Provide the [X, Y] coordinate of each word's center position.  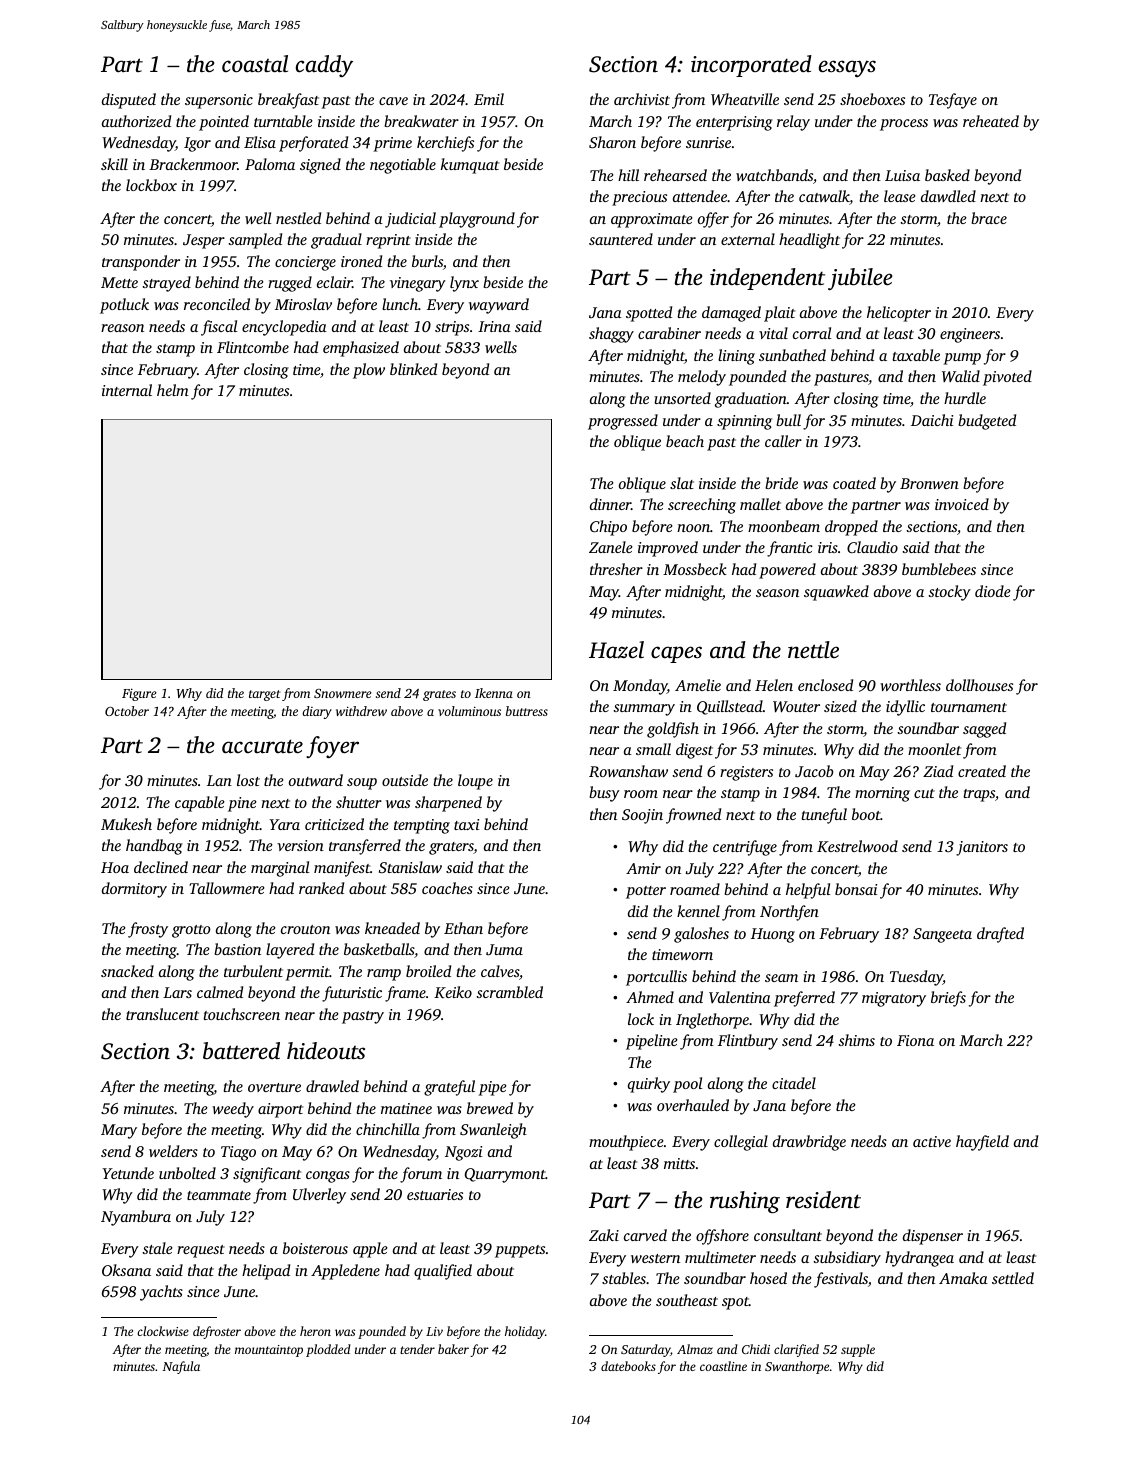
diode [993, 591]
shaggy [611, 335]
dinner [610, 504]
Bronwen [929, 483]
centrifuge [745, 848]
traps [979, 795]
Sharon [612, 142]
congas [328, 1177]
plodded [328, 1350]
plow [369, 371]
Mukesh [126, 824]
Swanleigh [493, 1131]
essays [847, 68]
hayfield [982, 1143]
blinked [413, 369]
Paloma [270, 164]
